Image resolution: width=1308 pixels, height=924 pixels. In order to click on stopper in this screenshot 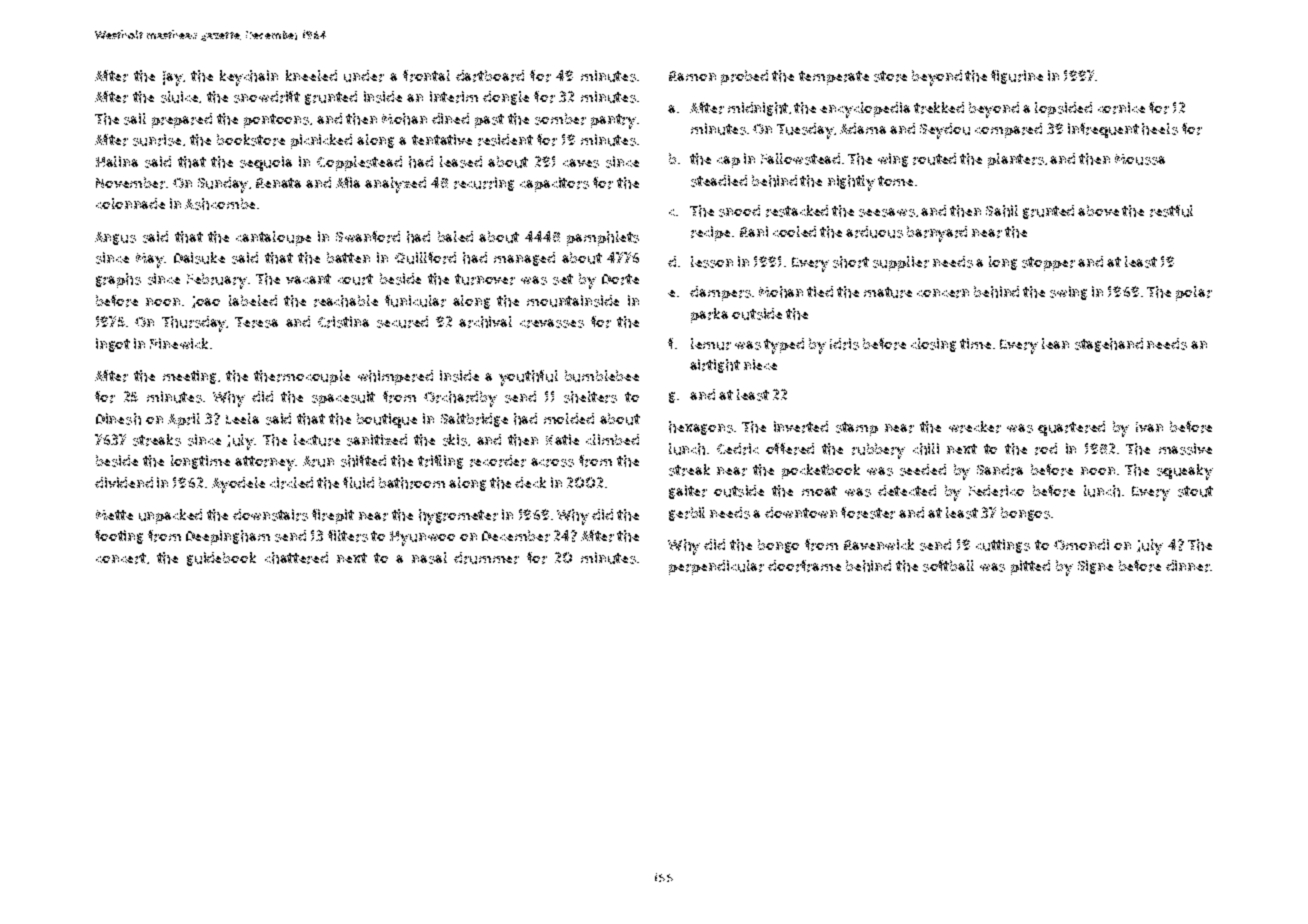, I will do `click(1048, 264)`.
